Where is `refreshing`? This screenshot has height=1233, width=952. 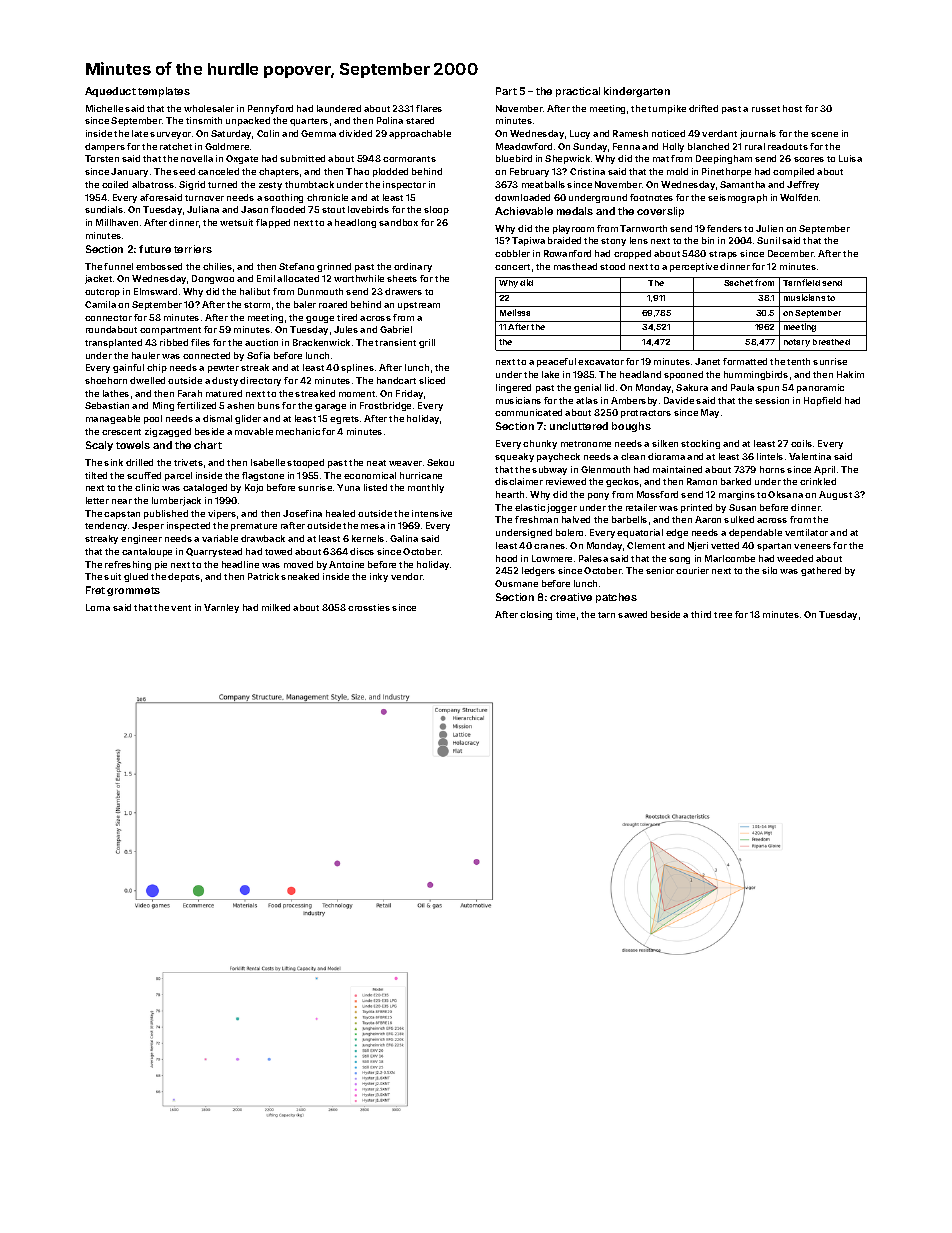 refreshing is located at coordinates (128, 565).
